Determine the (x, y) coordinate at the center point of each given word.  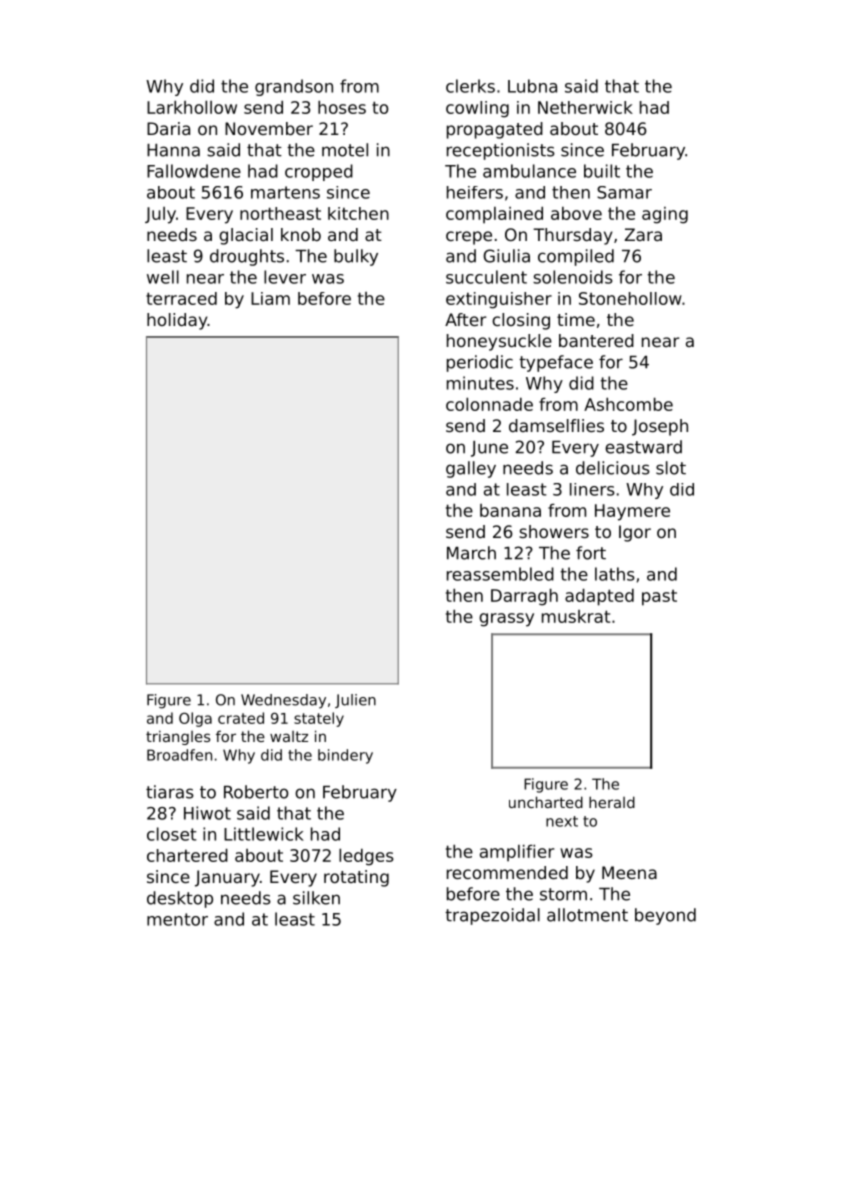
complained (494, 215)
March (471, 553)
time (576, 319)
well (163, 277)
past (659, 598)
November (269, 128)
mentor (177, 919)
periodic (480, 363)
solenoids (573, 277)
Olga (195, 719)
